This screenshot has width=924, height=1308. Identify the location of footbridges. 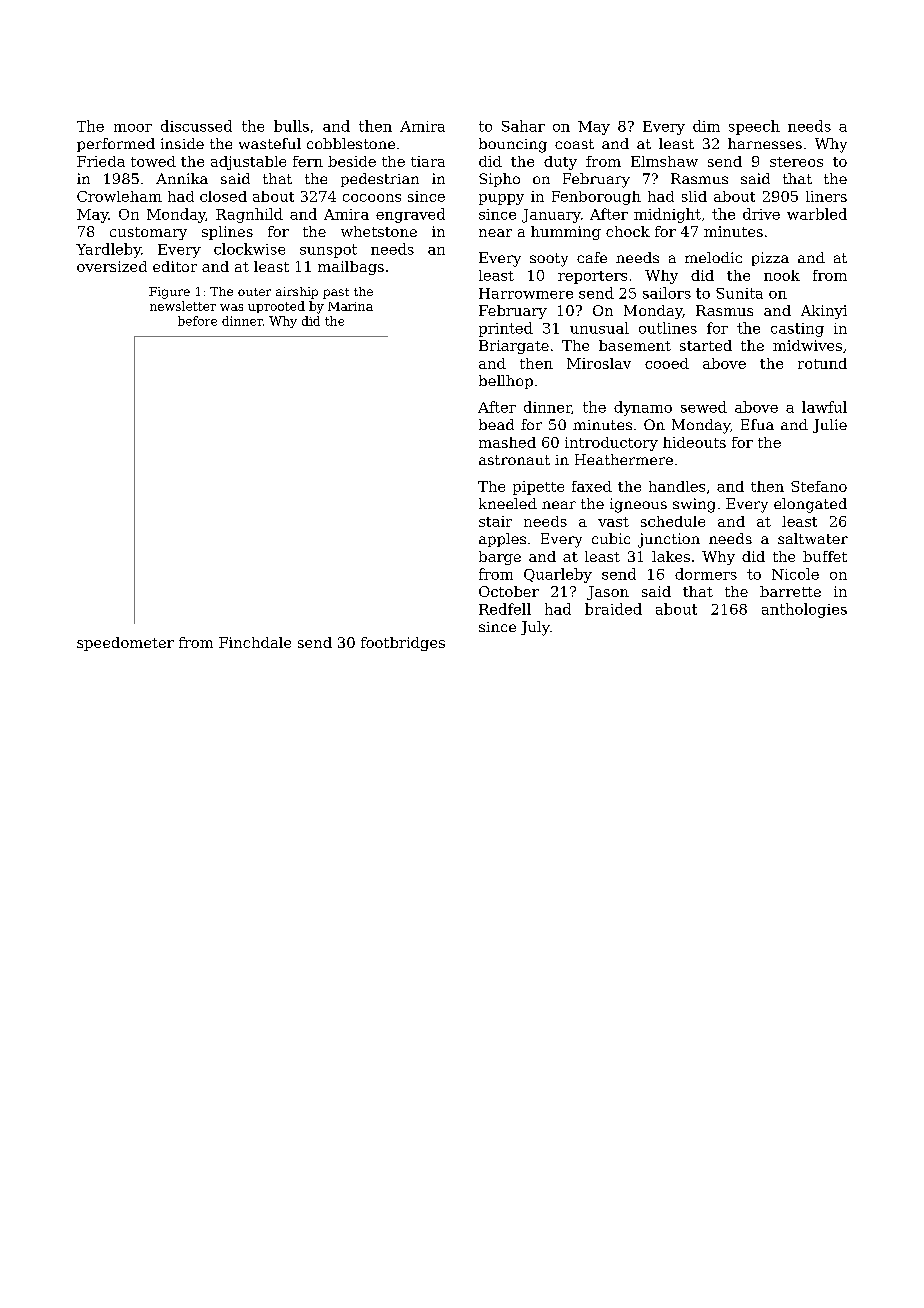
(403, 644).
